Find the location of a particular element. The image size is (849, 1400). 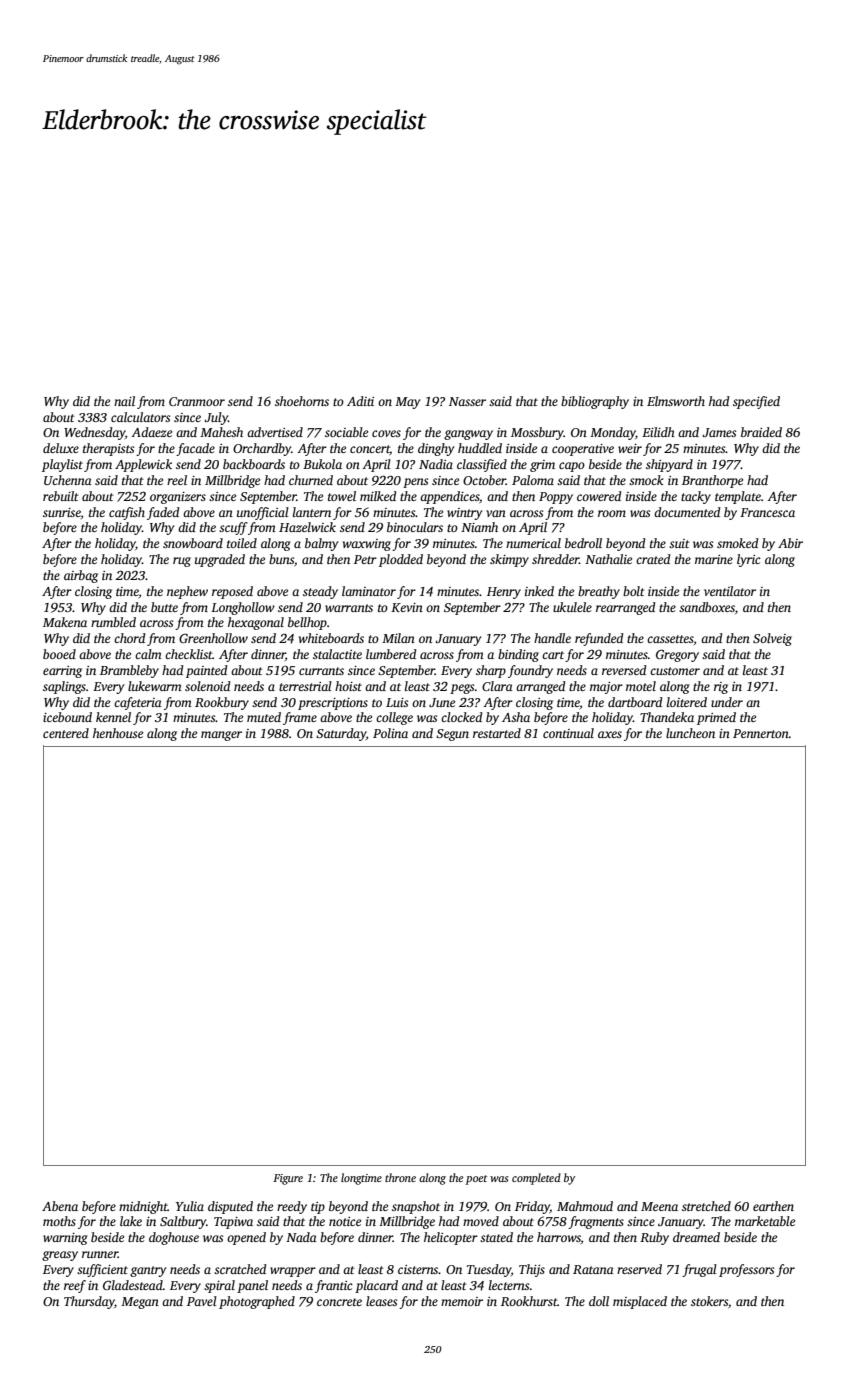

henhouse is located at coordinates (118, 733).
